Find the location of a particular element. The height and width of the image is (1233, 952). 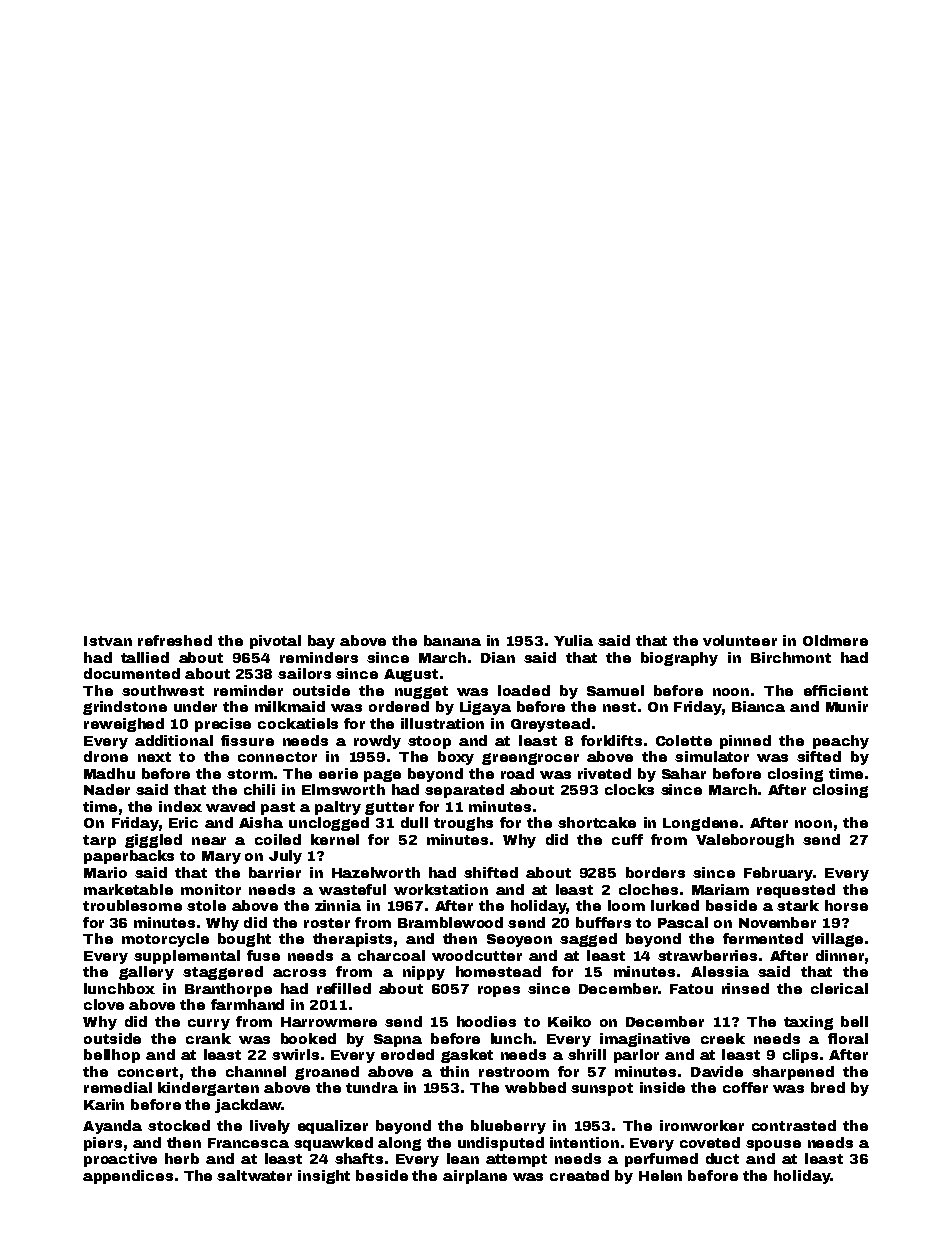

documented is located at coordinates (132, 673).
